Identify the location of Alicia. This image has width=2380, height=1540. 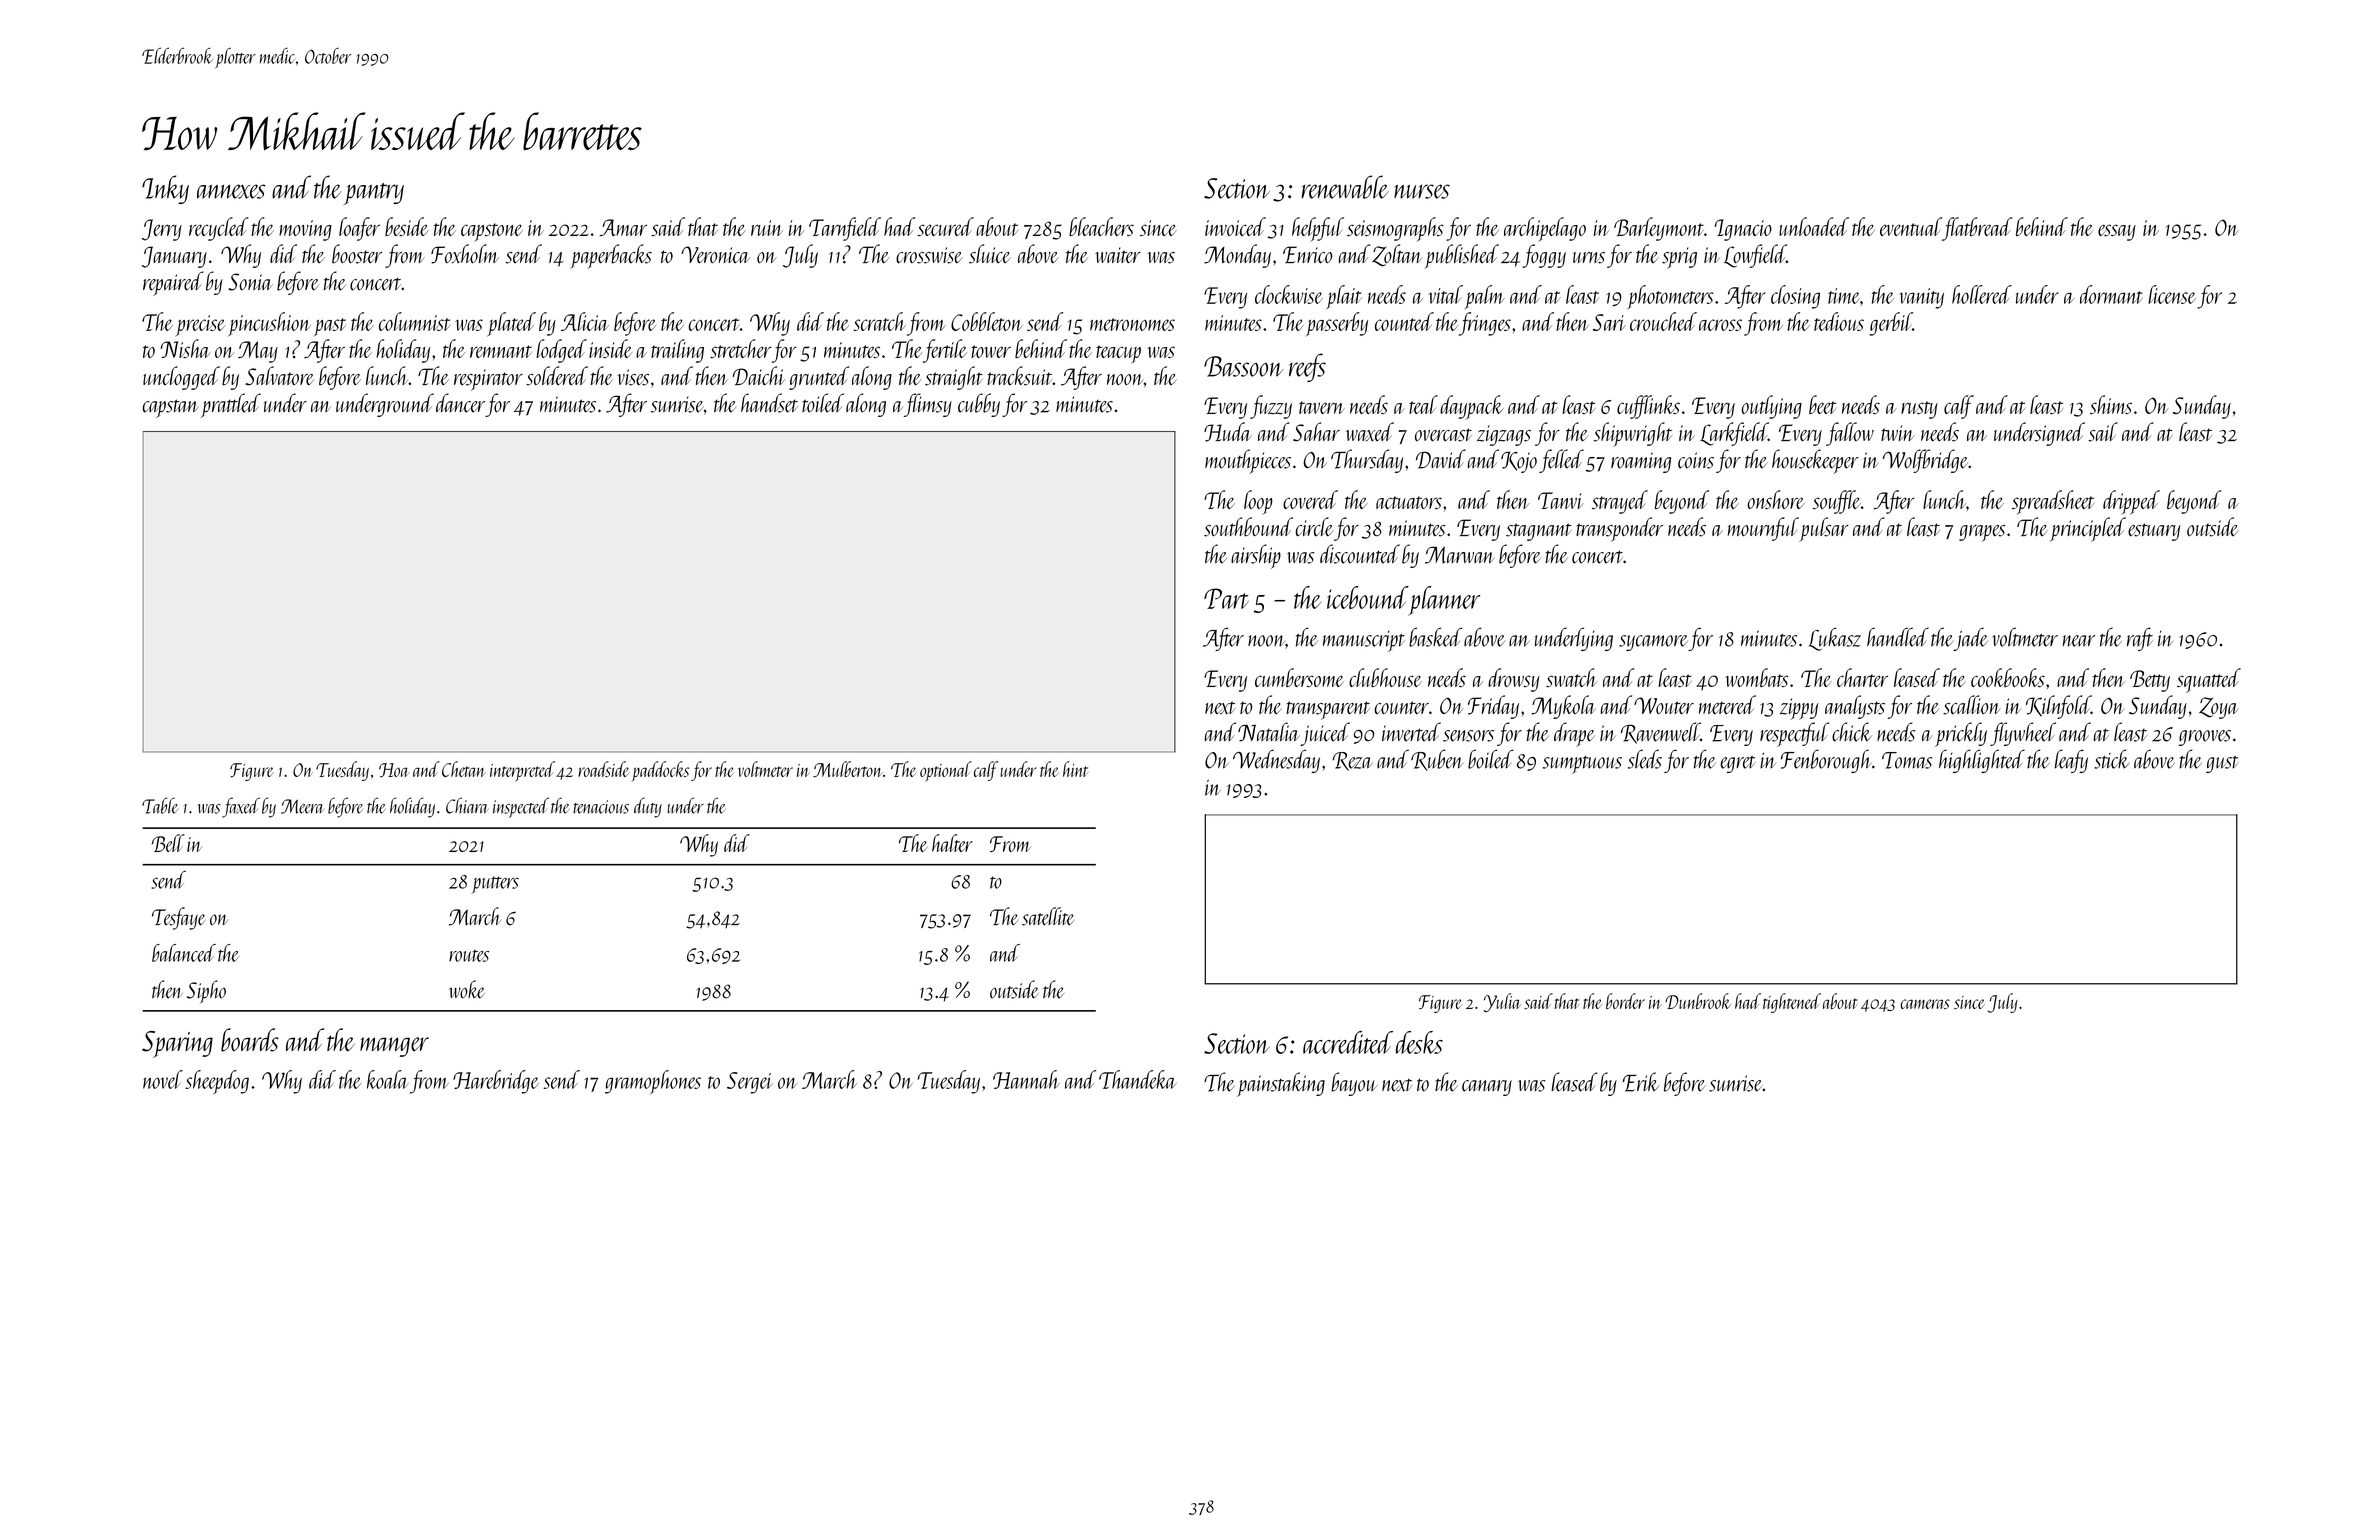
(585, 321).
